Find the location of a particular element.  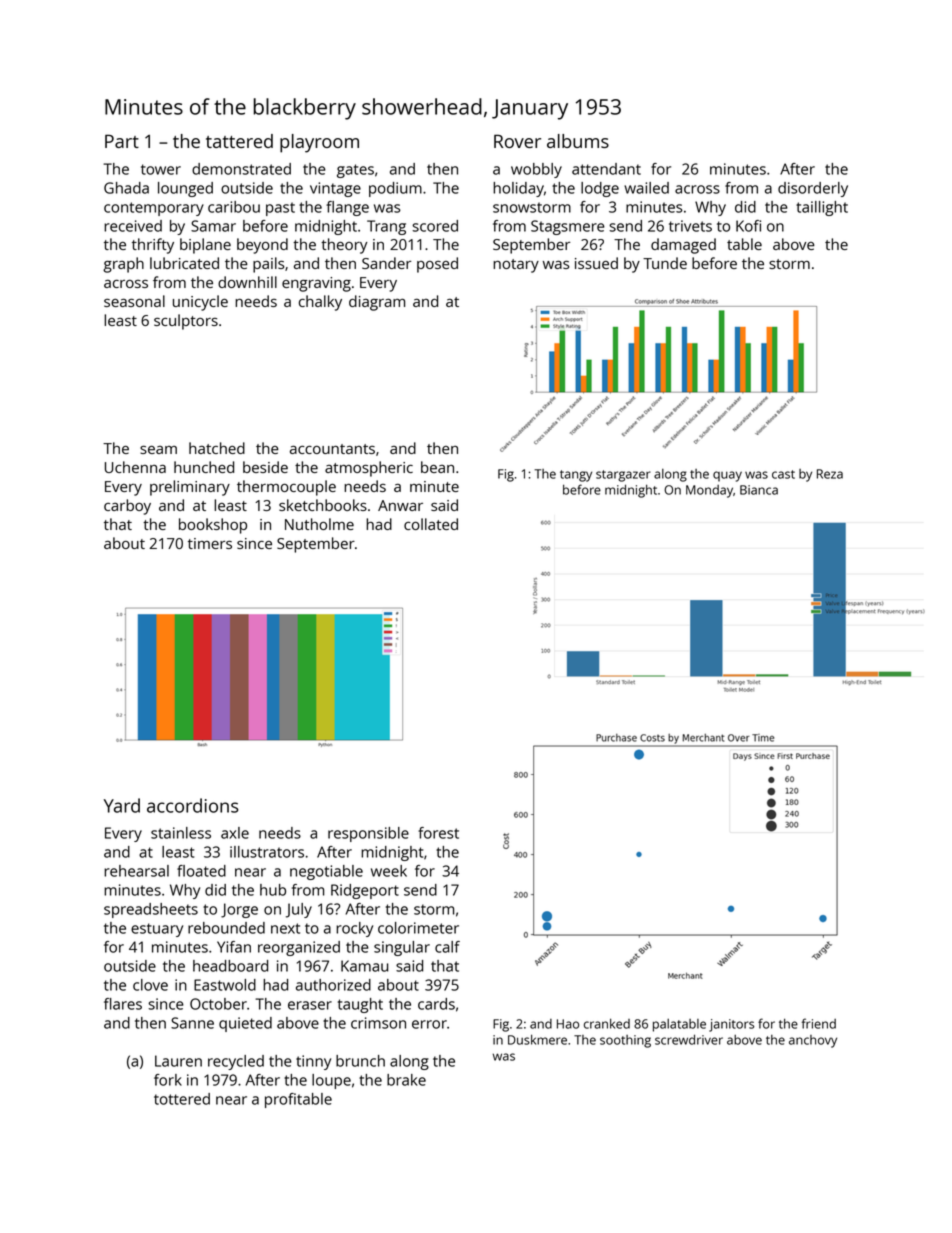

Lauren is located at coordinates (178, 1061).
